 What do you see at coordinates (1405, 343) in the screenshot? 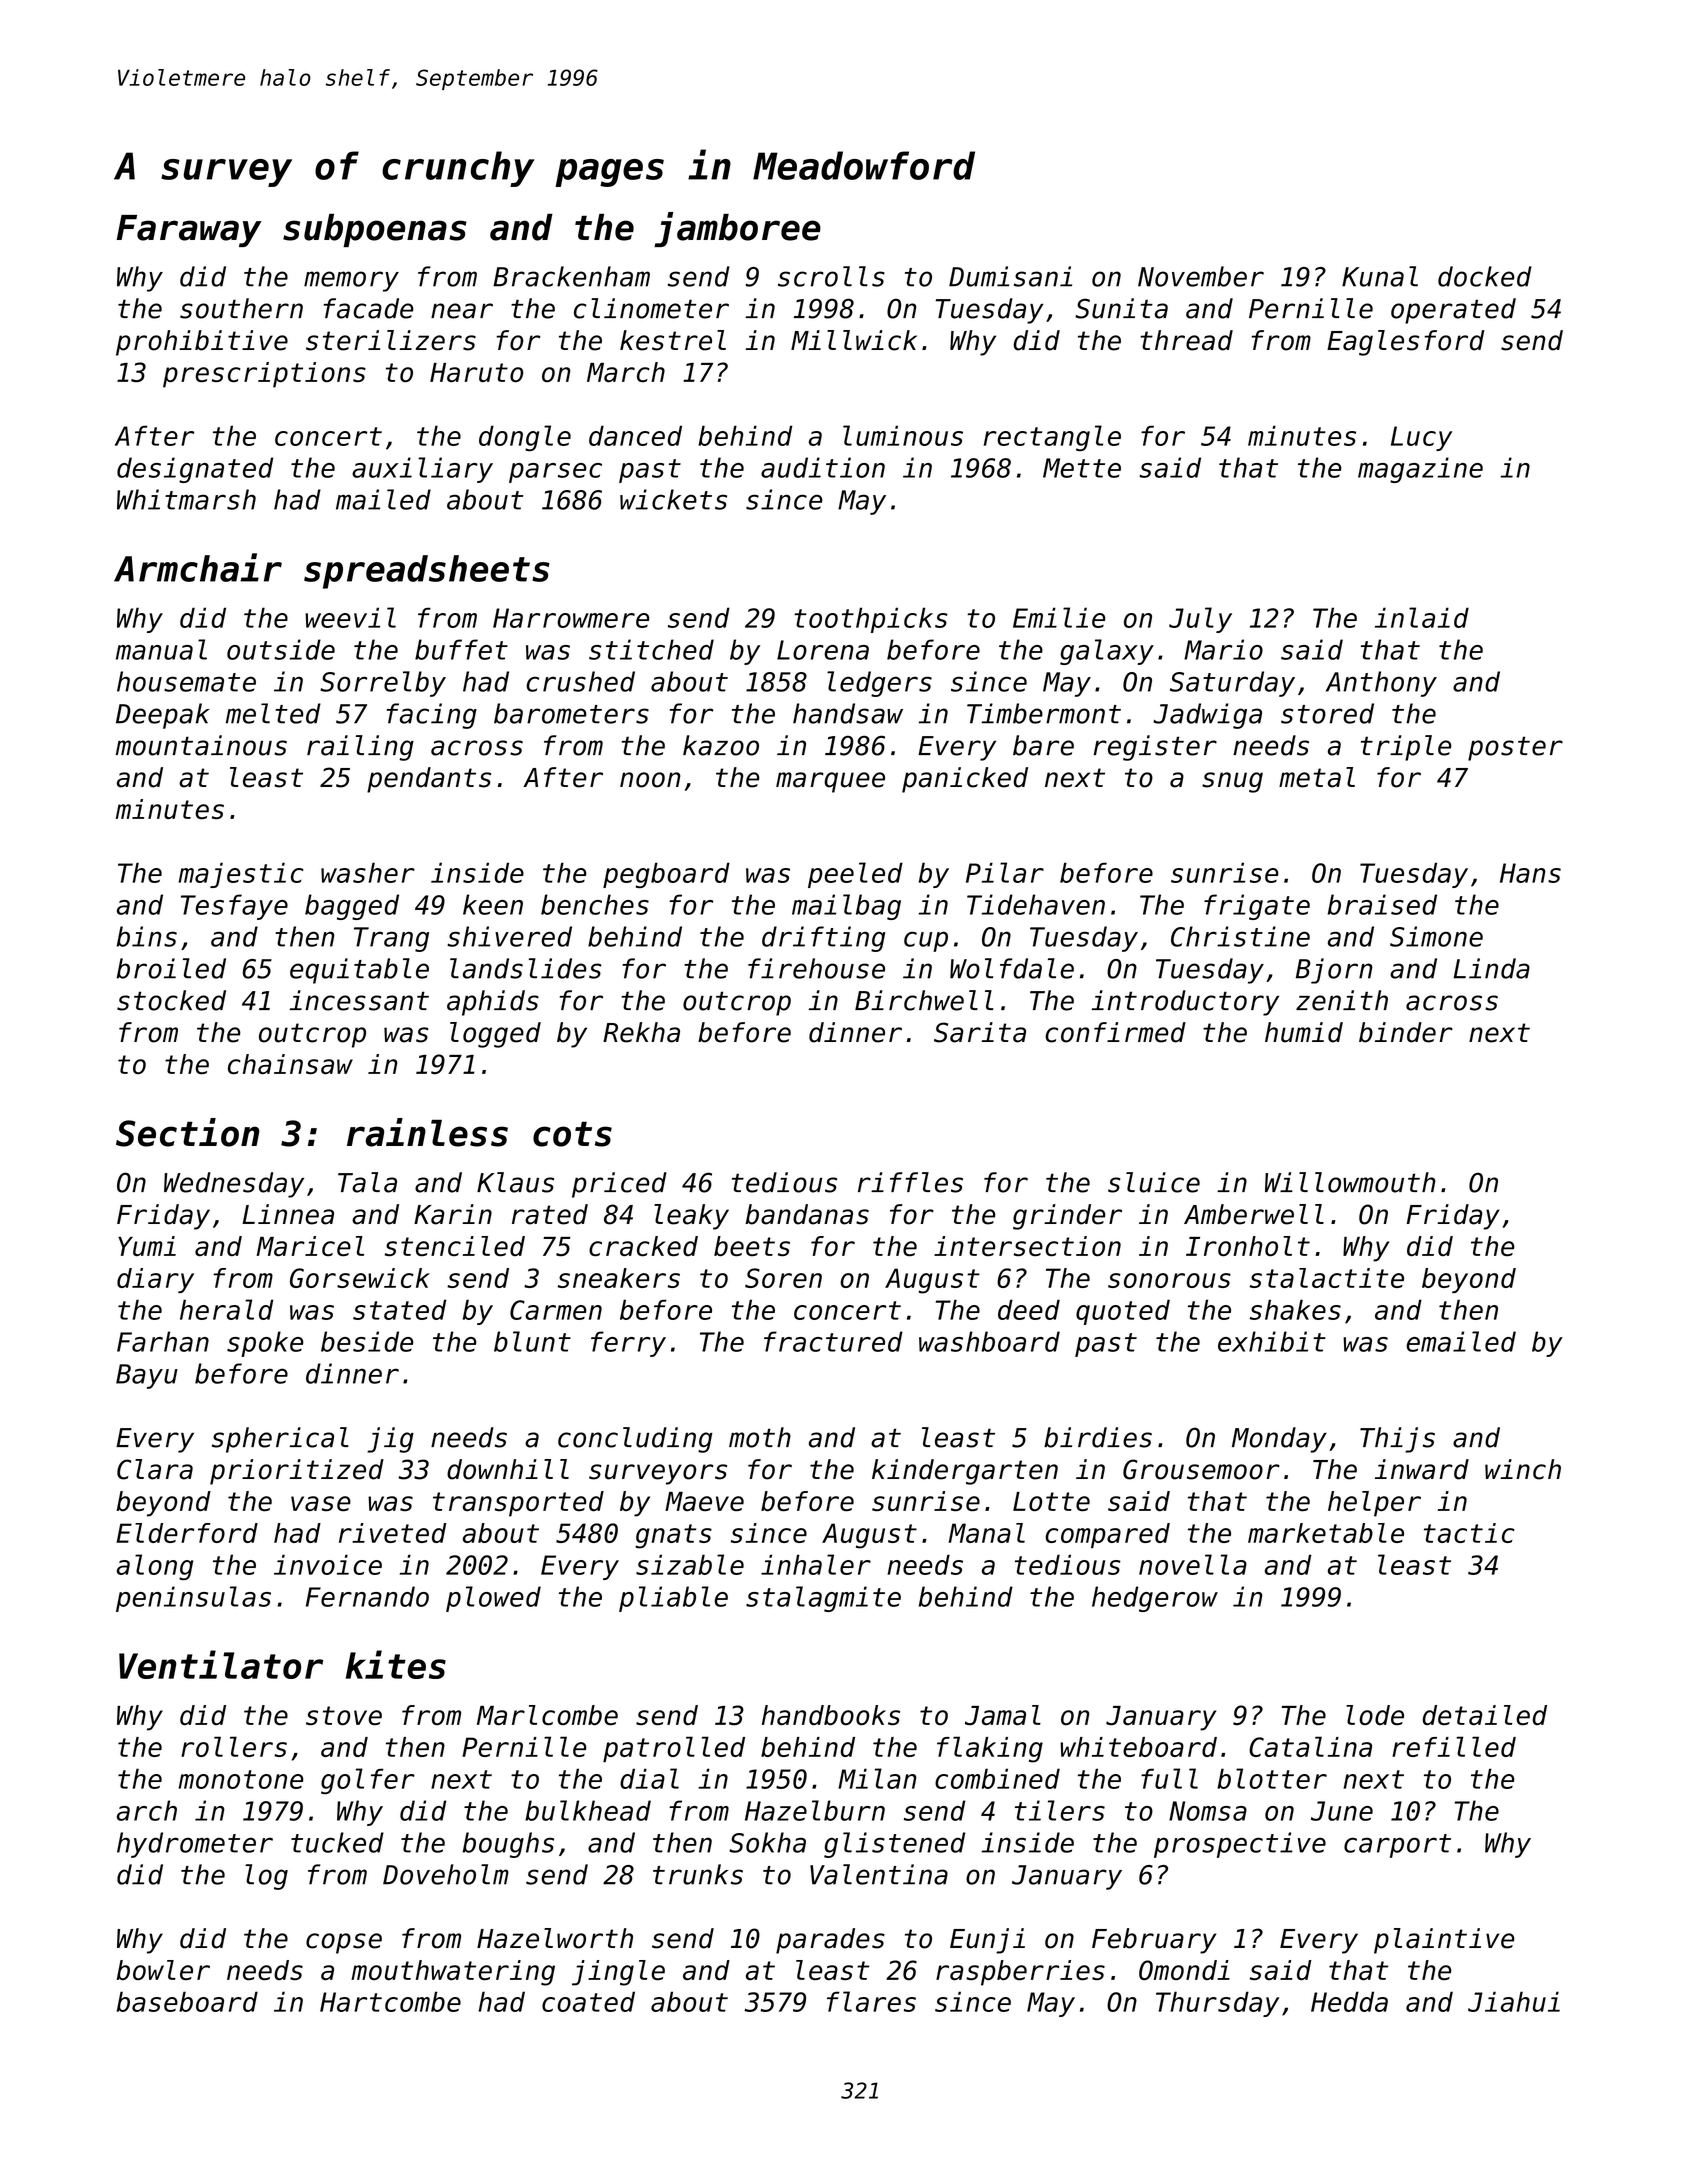
I see `Eaglesford` at bounding box center [1405, 343].
